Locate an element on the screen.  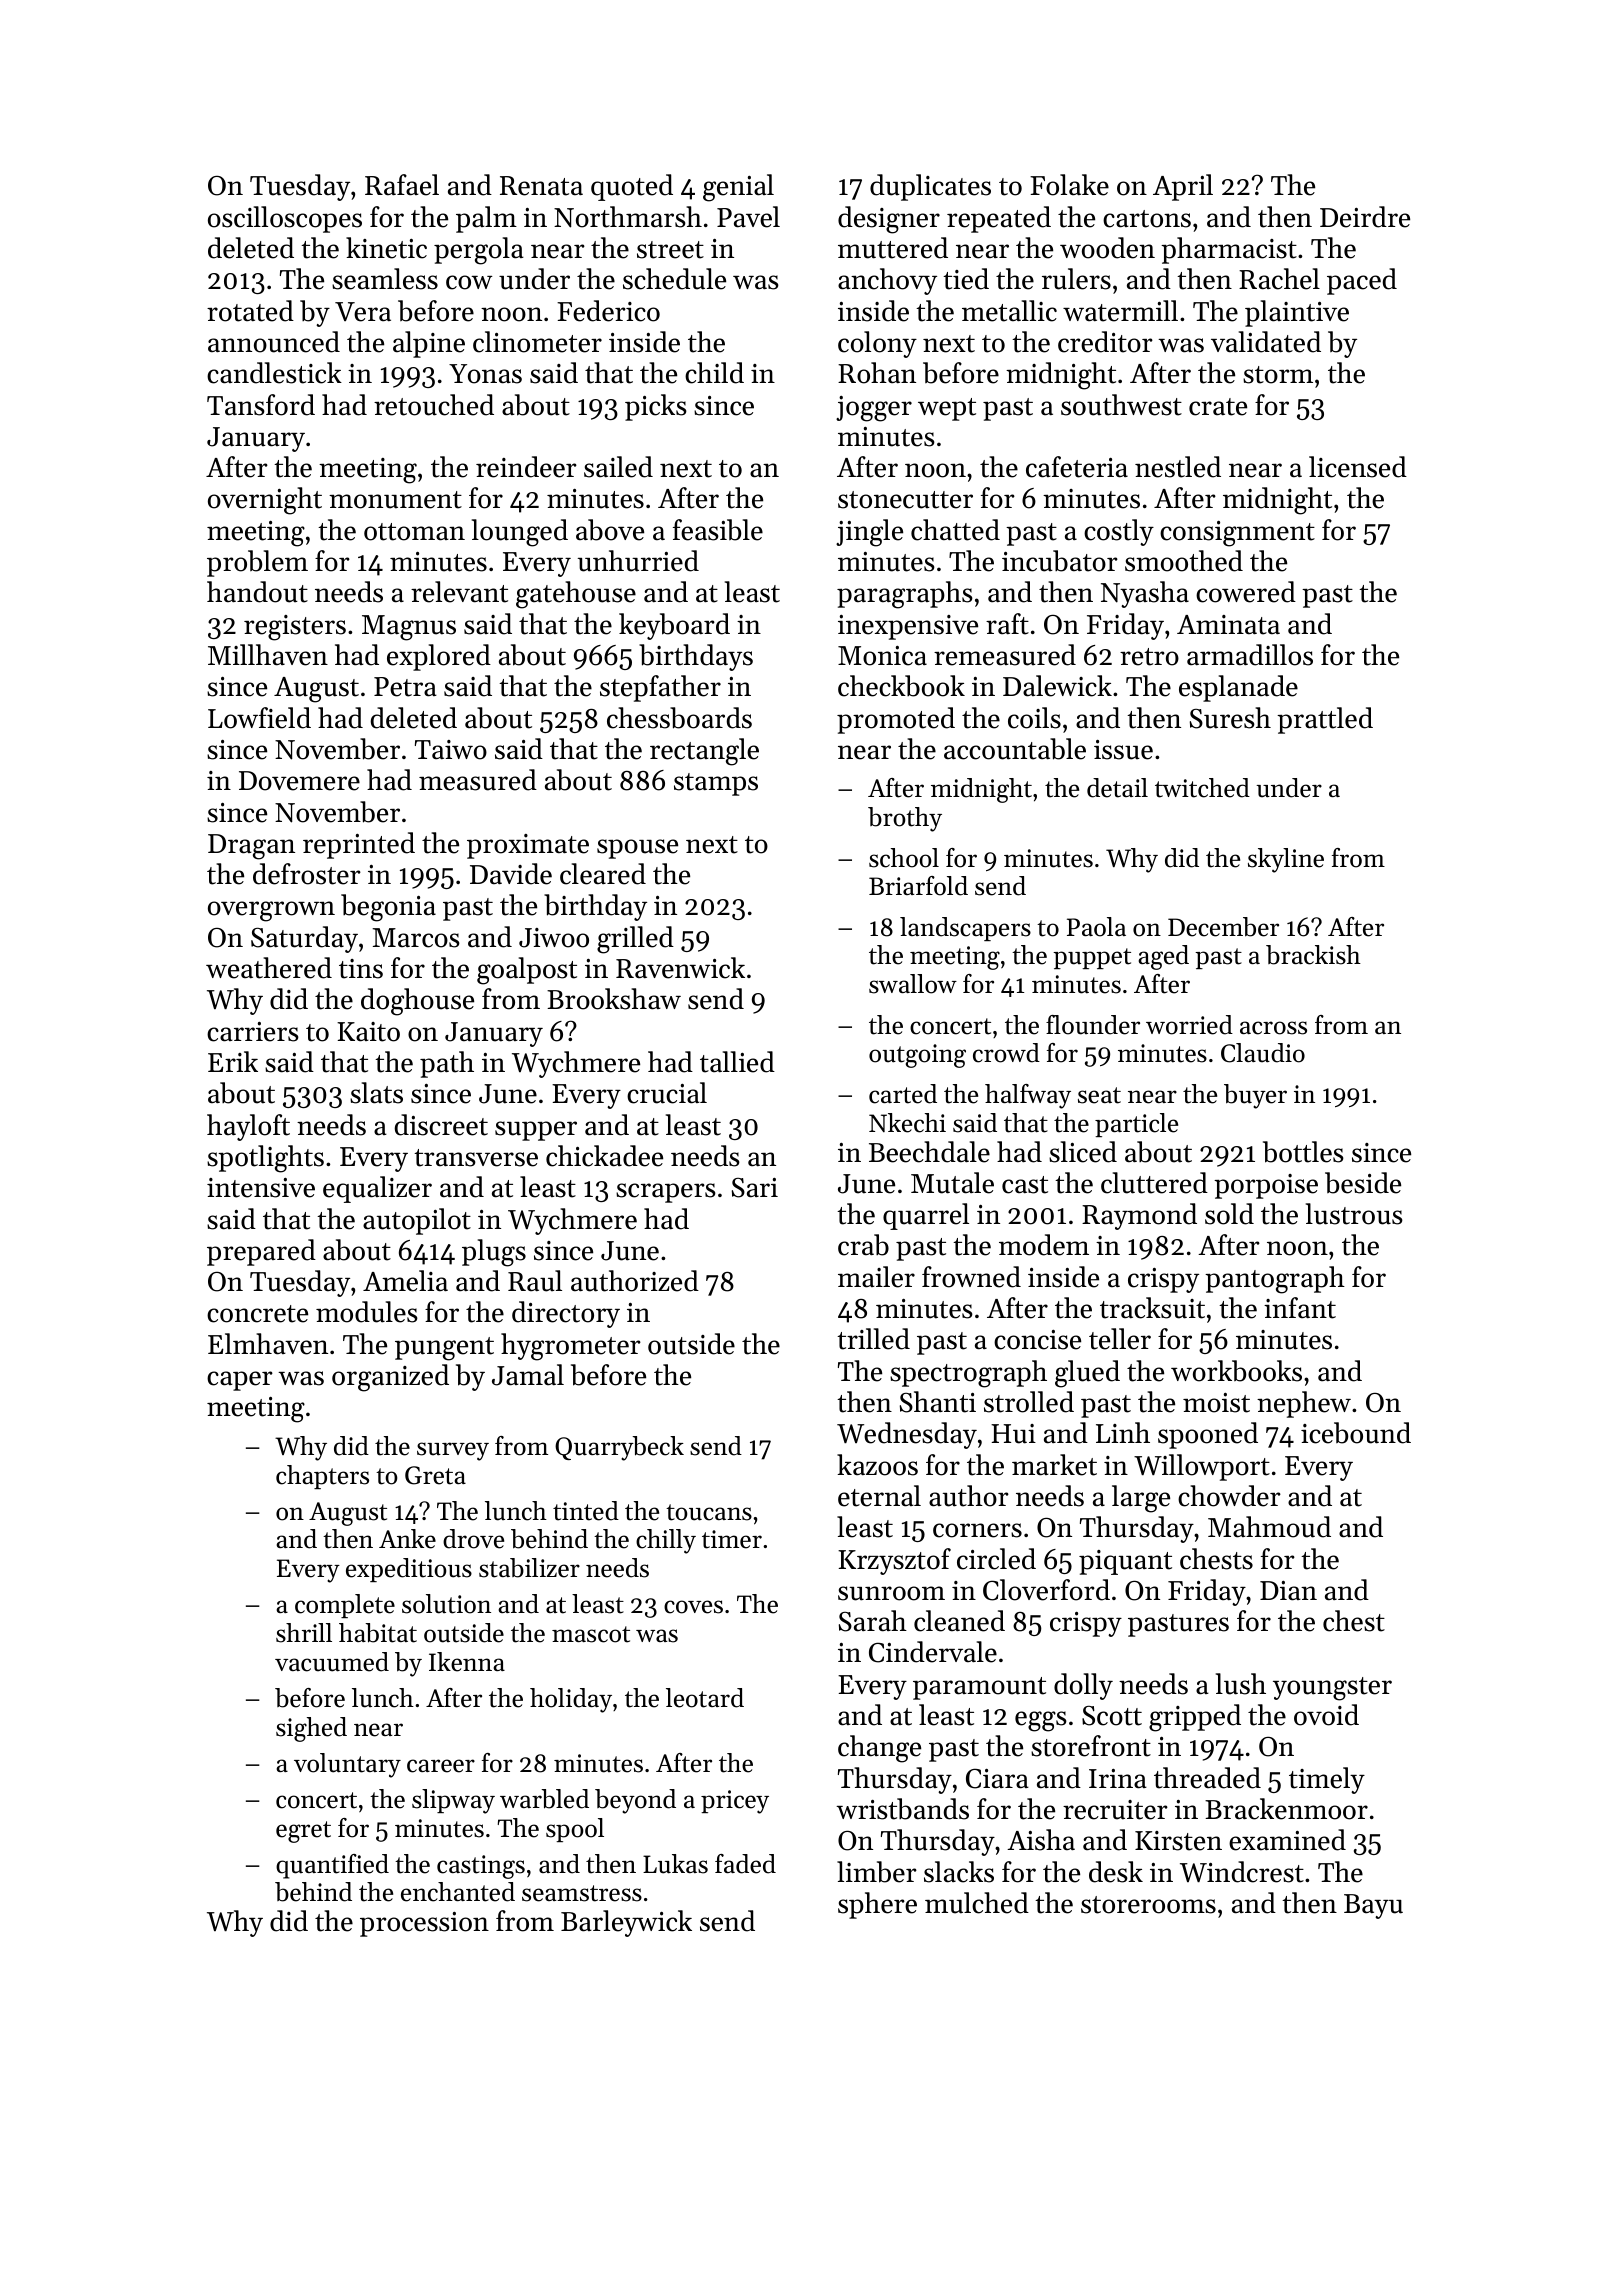
nestled is located at coordinates (1178, 467).
